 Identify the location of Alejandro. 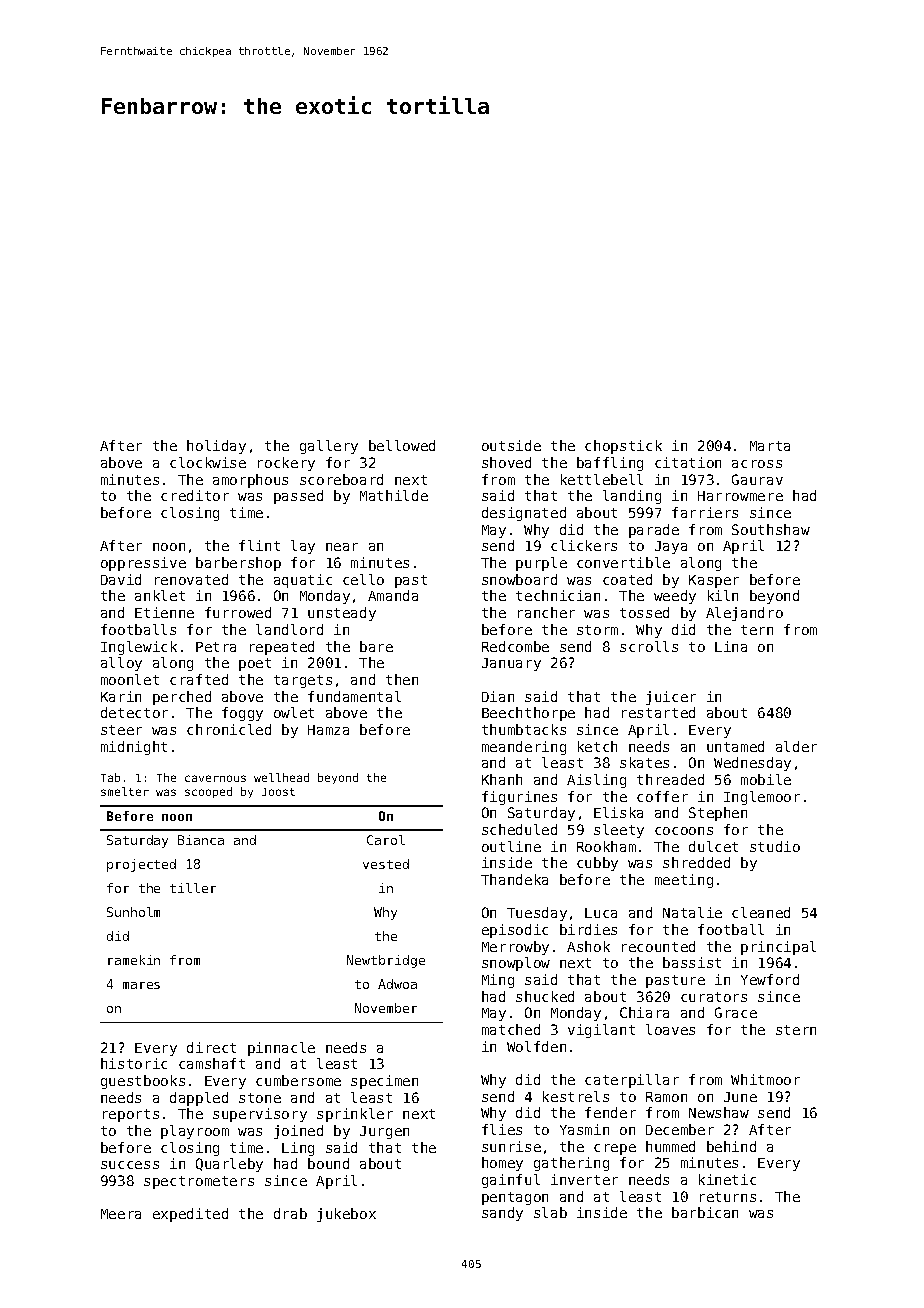
(744, 614).
